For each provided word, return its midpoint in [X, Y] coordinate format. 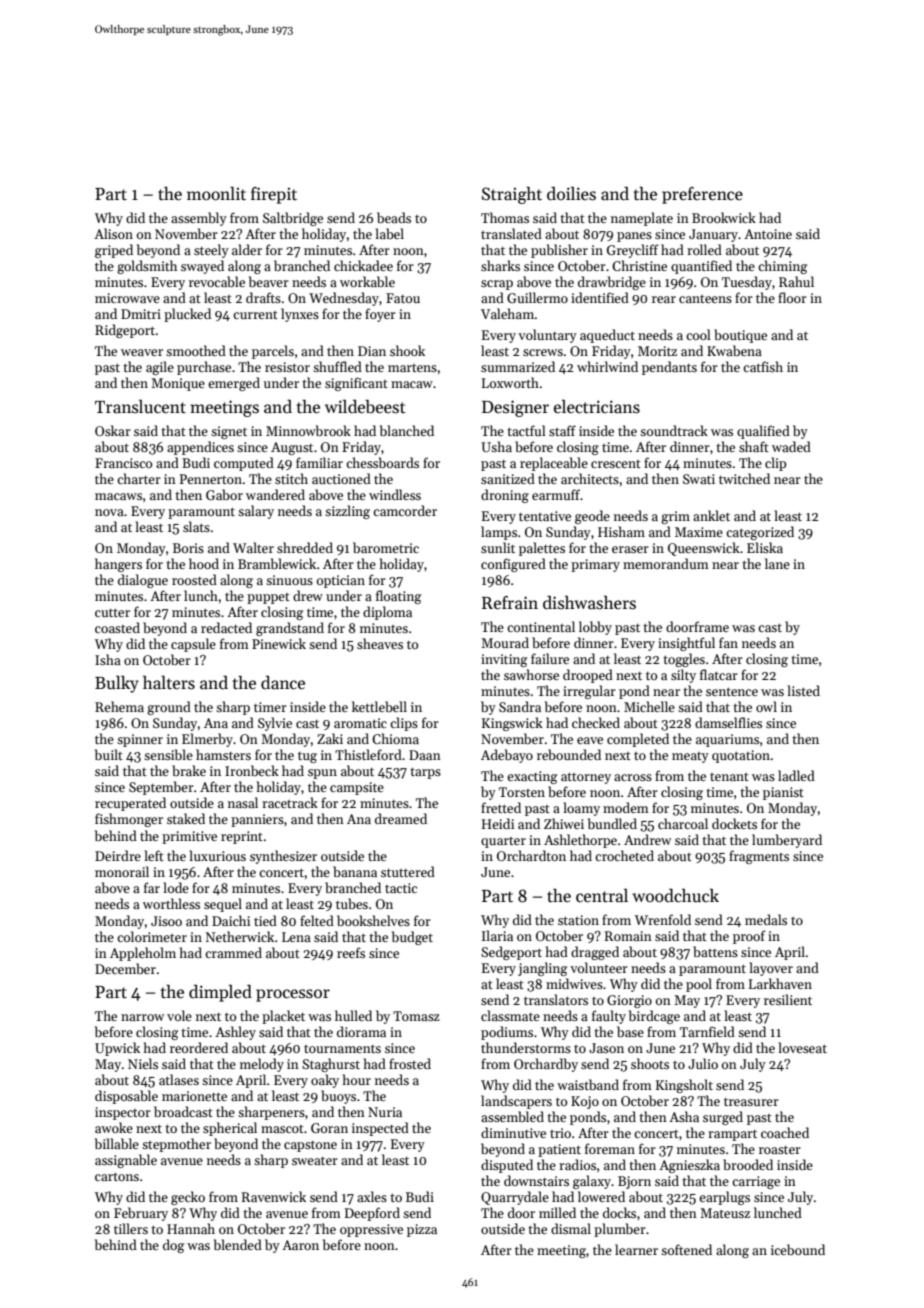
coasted [117, 627]
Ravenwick [274, 1196]
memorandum [666, 563]
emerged [234, 384]
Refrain [510, 603]
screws [543, 352]
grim [675, 517]
